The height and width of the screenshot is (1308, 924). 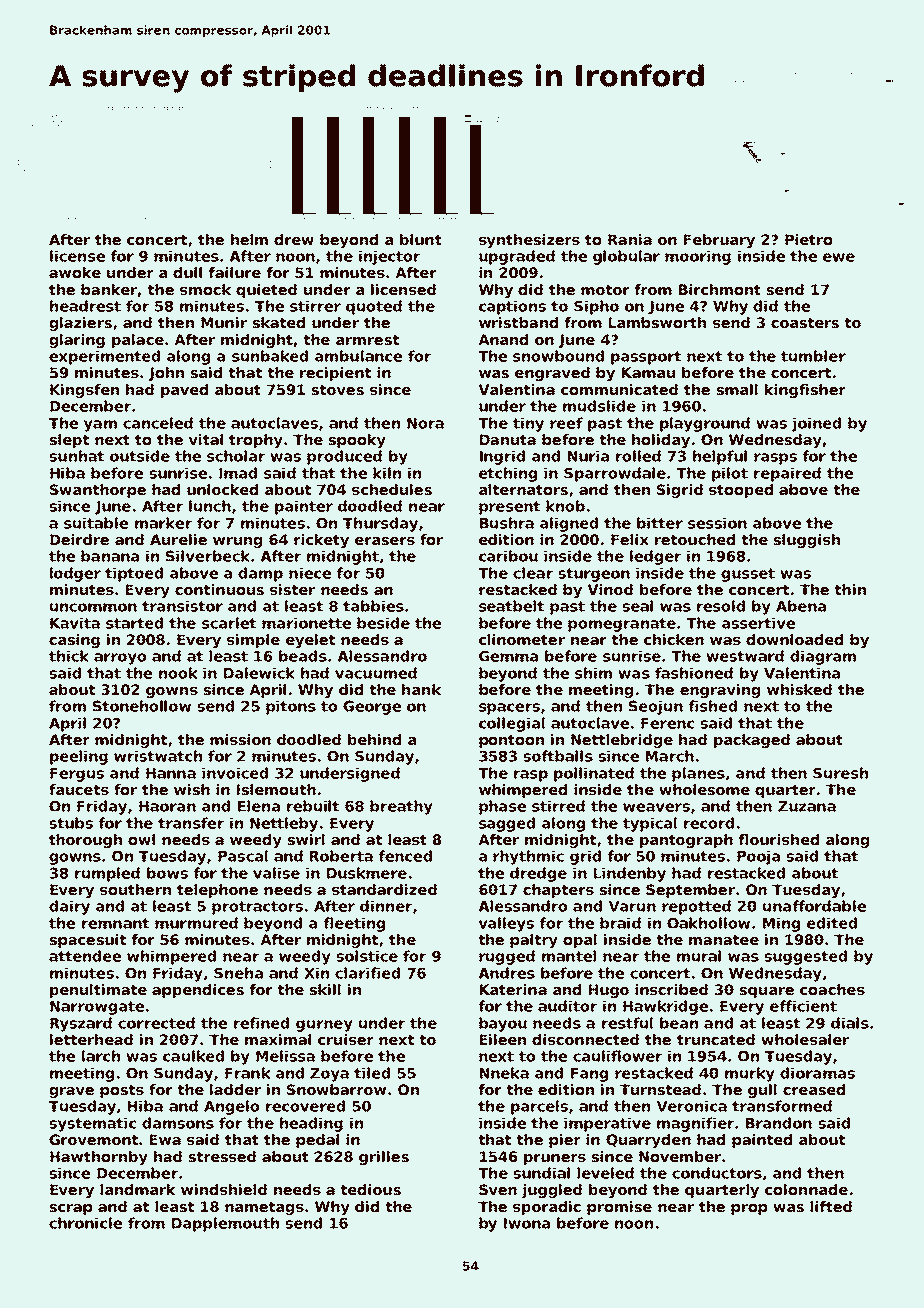 I want to click on breathy, so click(x=401, y=807).
